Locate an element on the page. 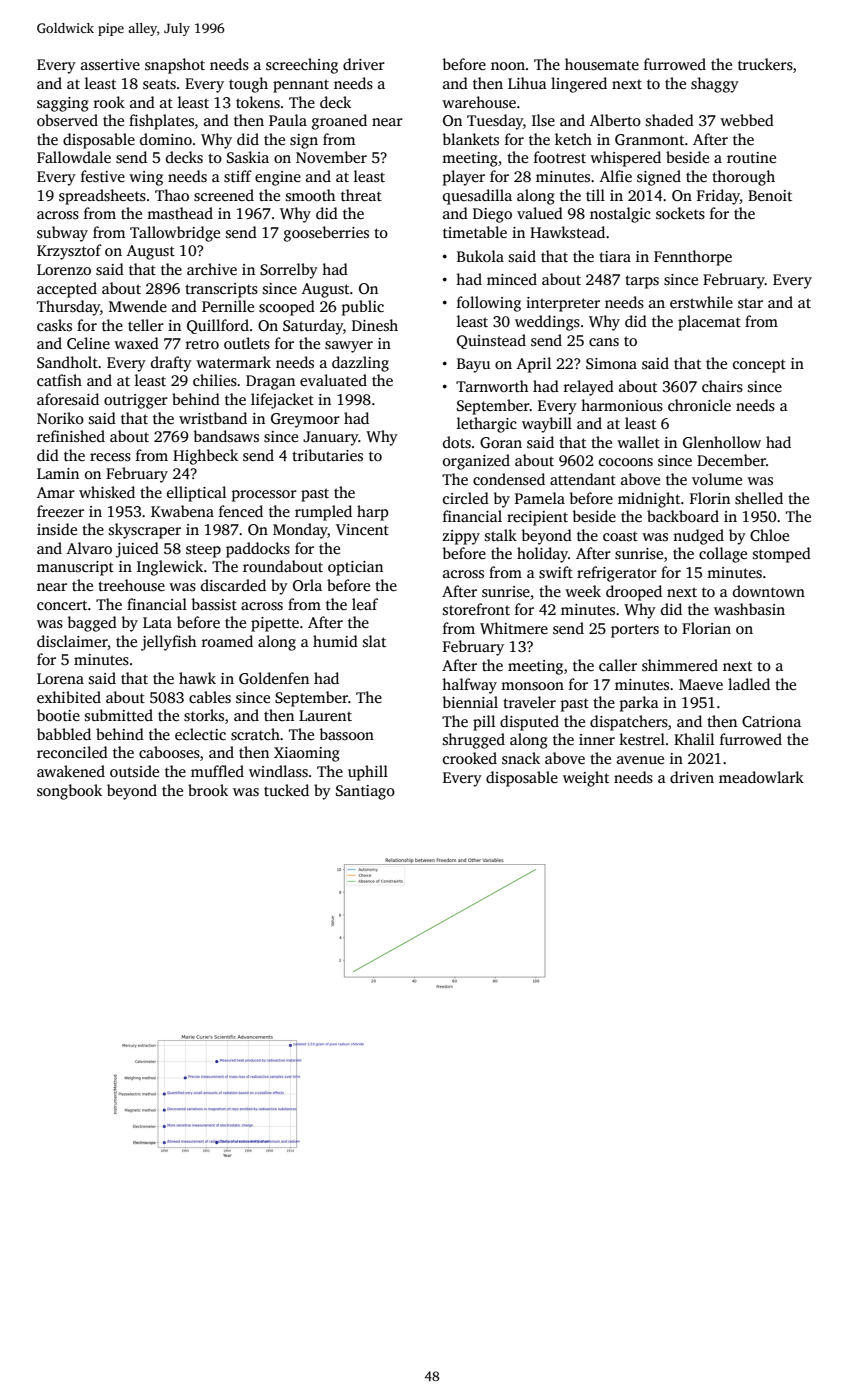 The image size is (849, 1400). shrugged is located at coordinates (474, 741).
